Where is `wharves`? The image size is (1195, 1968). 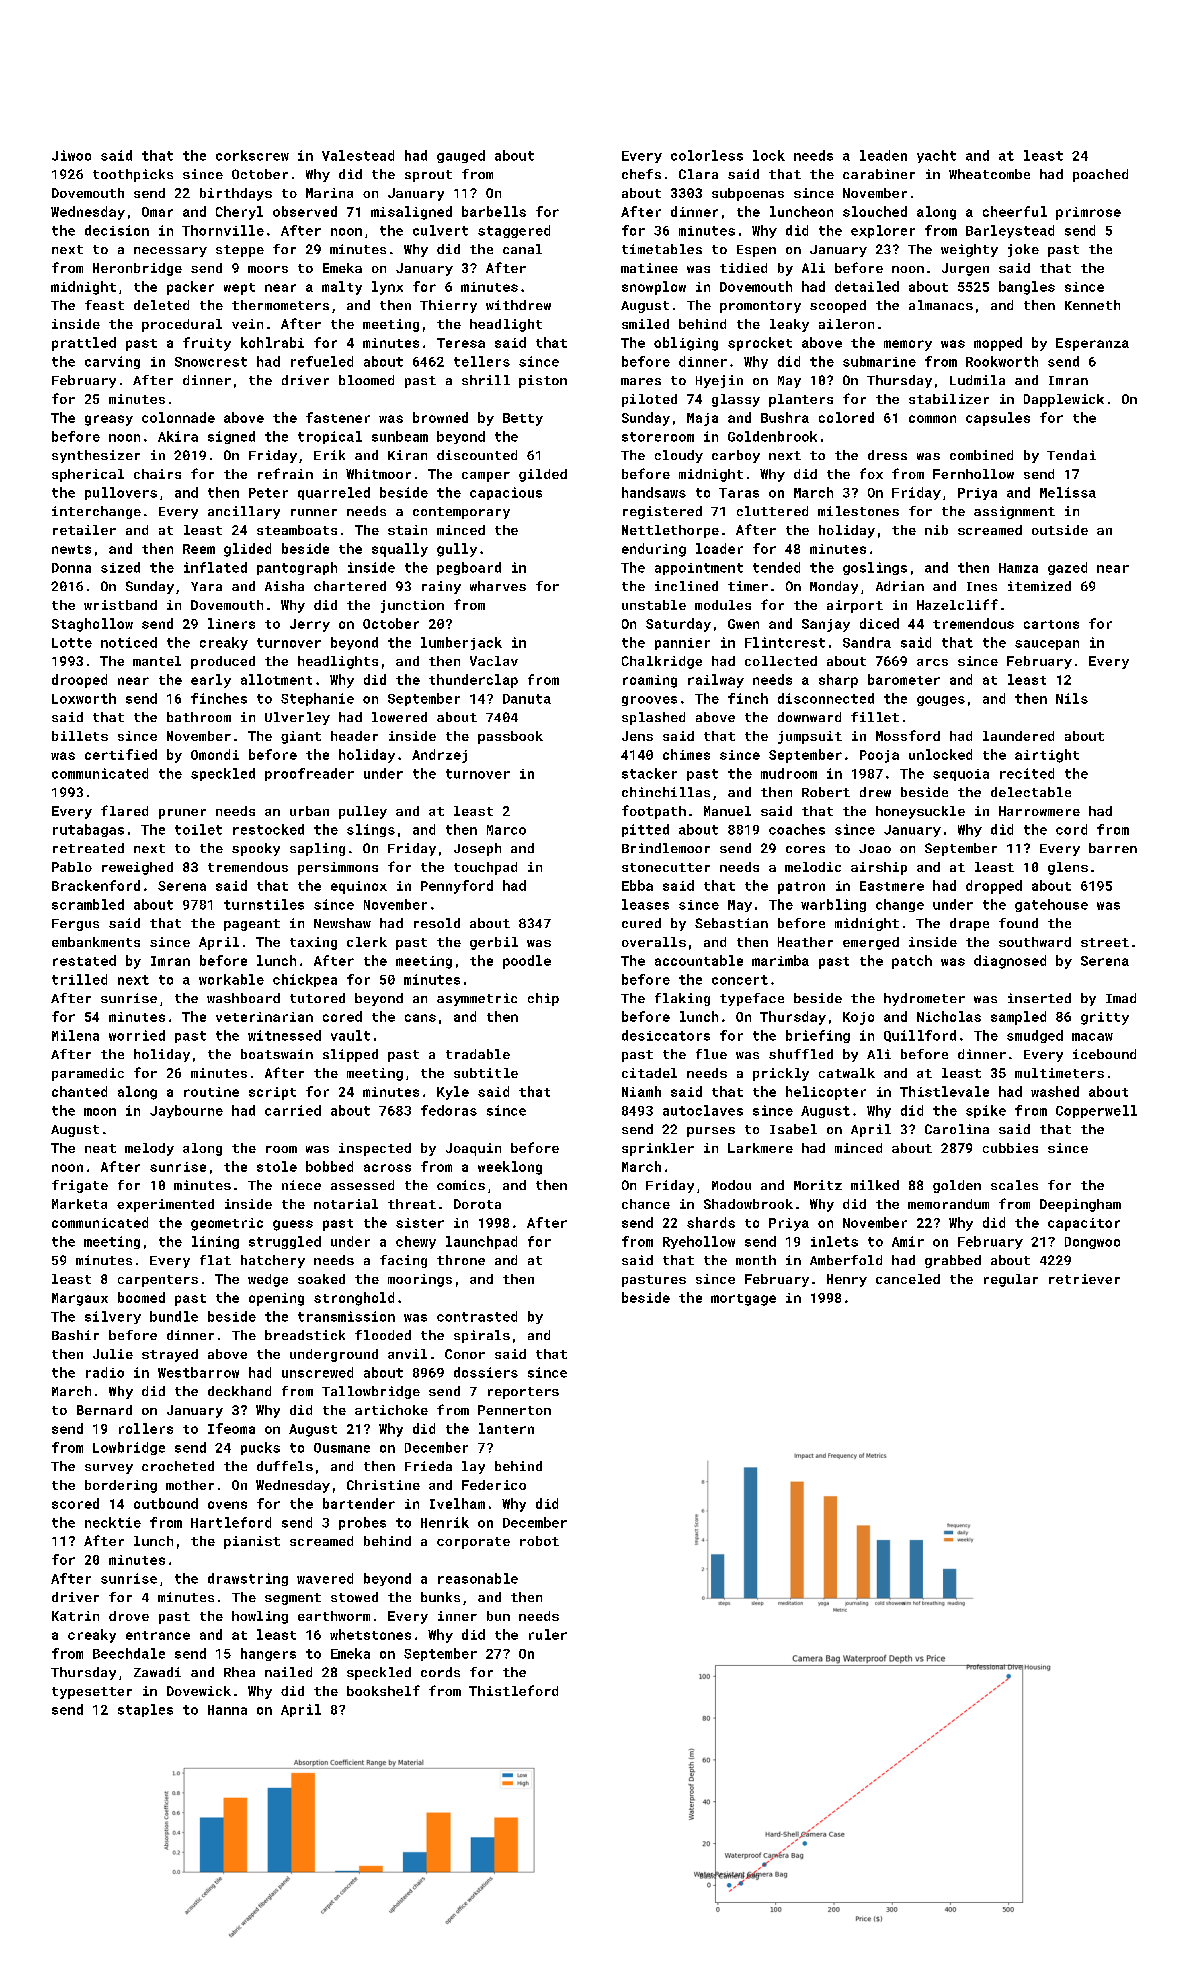
wharves is located at coordinates (498, 586).
